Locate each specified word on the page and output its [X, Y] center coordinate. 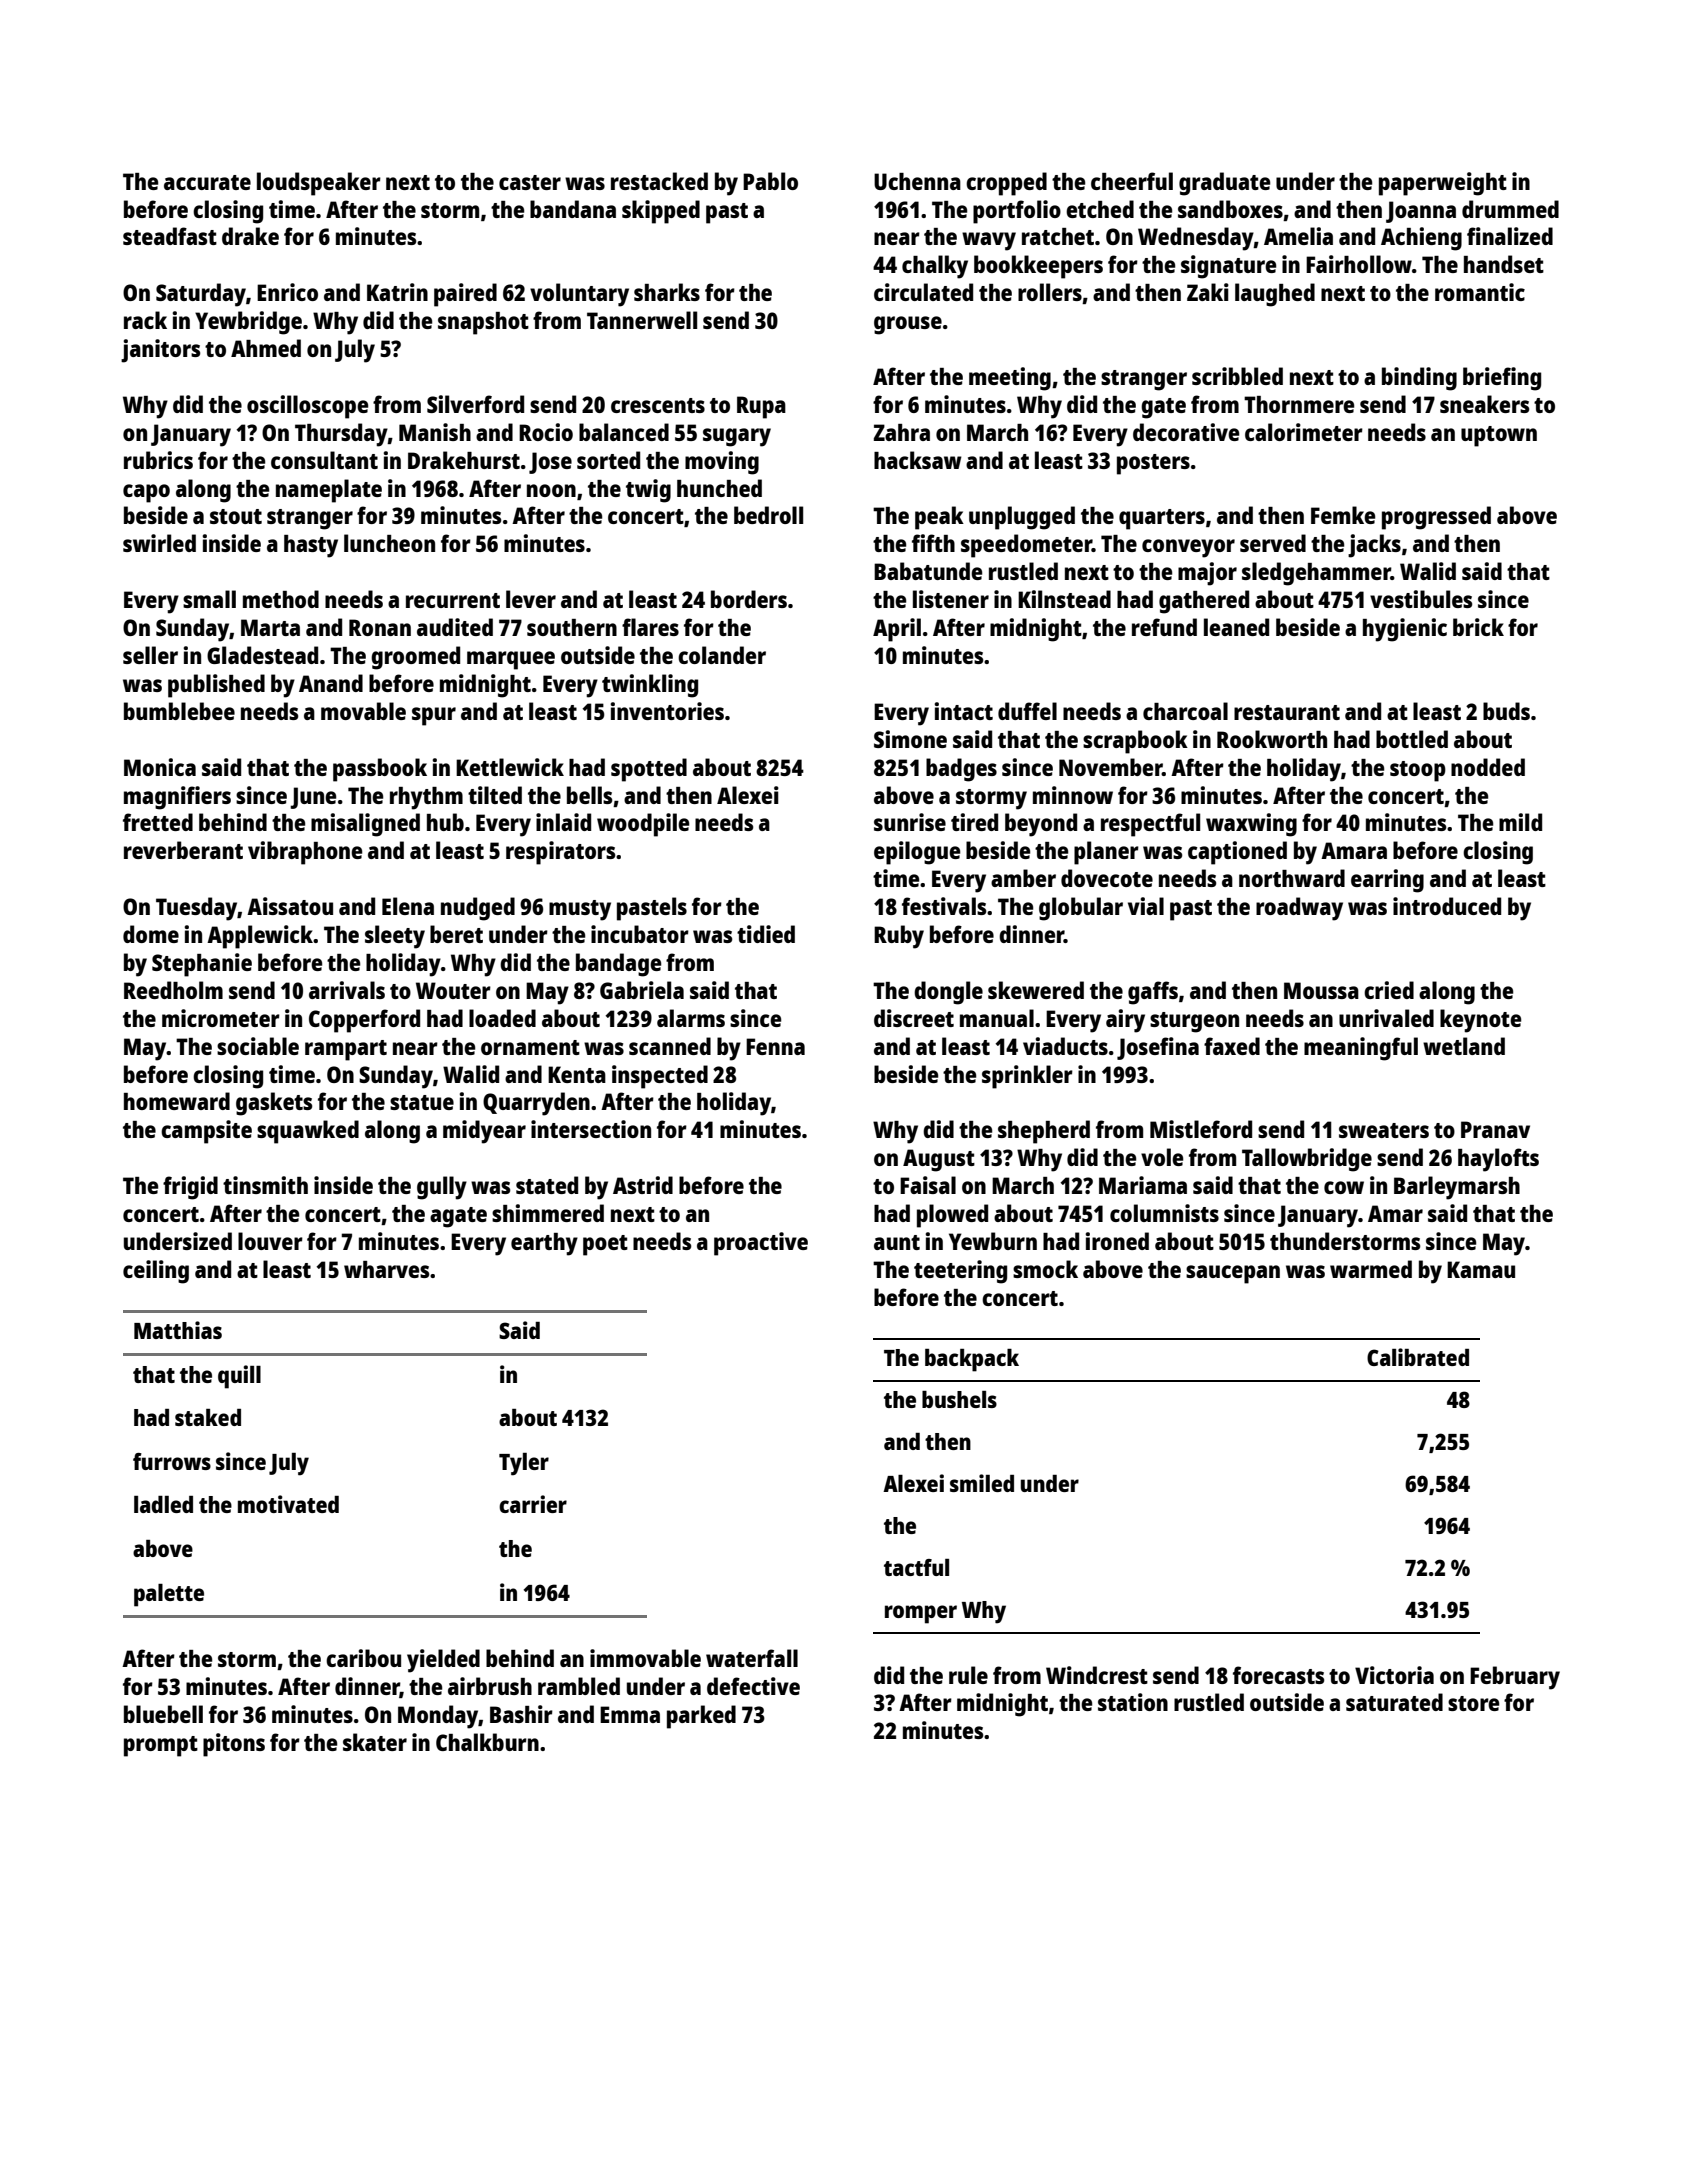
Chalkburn [487, 1742]
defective [753, 1686]
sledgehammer [1316, 574]
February [1515, 1678]
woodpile [643, 825]
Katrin [397, 292]
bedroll [768, 515]
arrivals [347, 990]
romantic [1480, 292]
